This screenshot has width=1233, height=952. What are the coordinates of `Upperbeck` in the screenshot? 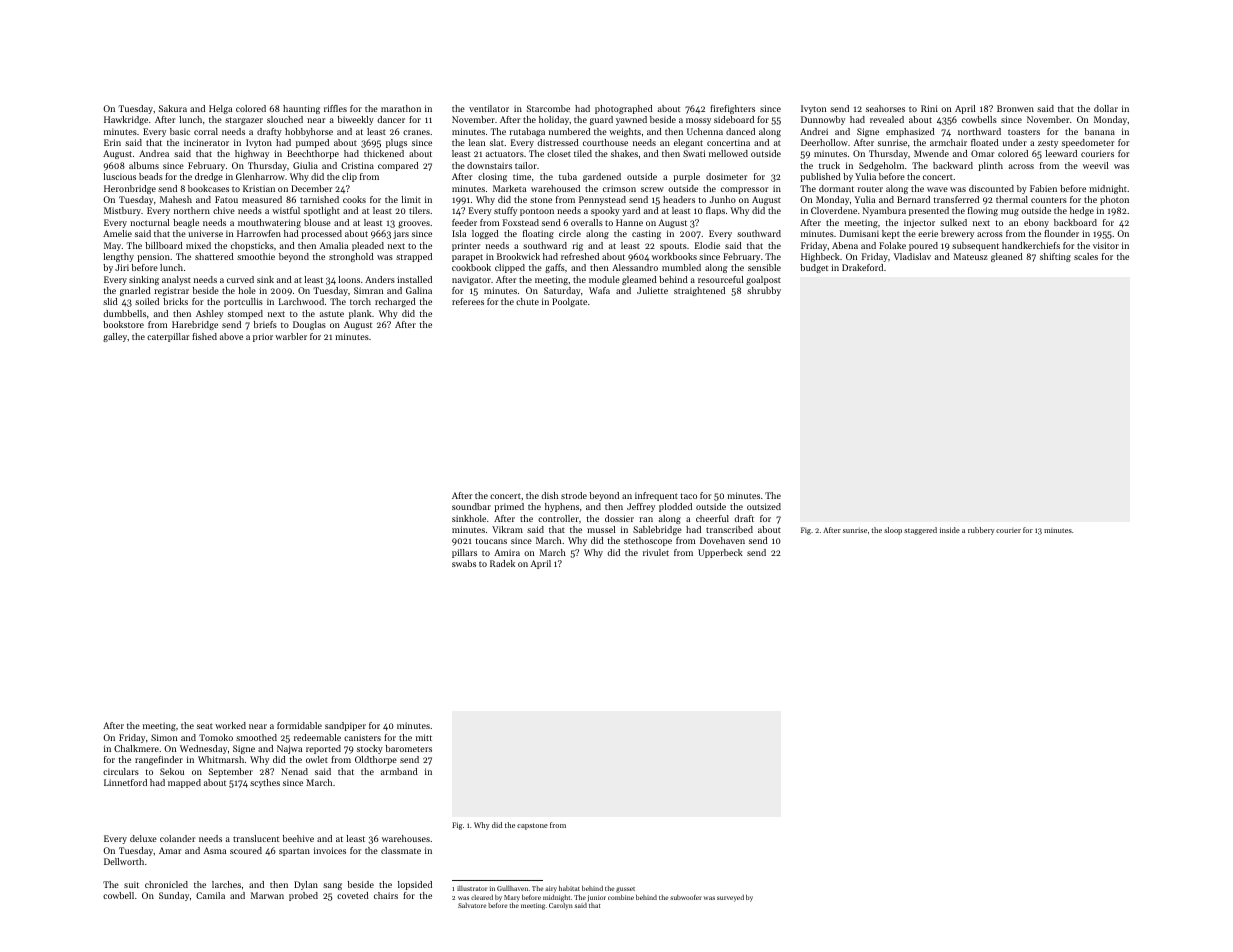 It's located at (720, 553).
